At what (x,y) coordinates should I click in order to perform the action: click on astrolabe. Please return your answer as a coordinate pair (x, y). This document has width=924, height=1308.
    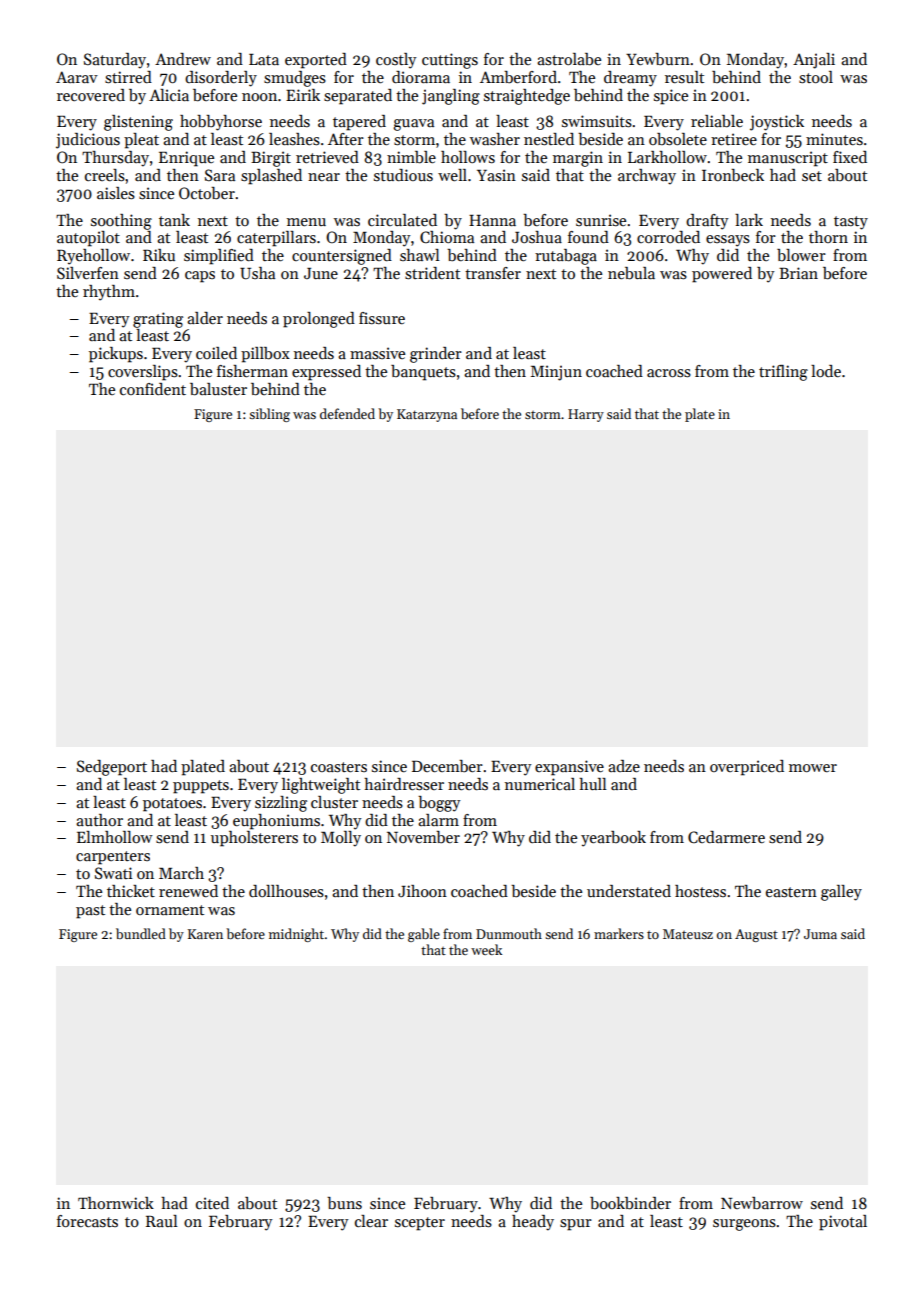
    Looking at the image, I should click on (569, 59).
